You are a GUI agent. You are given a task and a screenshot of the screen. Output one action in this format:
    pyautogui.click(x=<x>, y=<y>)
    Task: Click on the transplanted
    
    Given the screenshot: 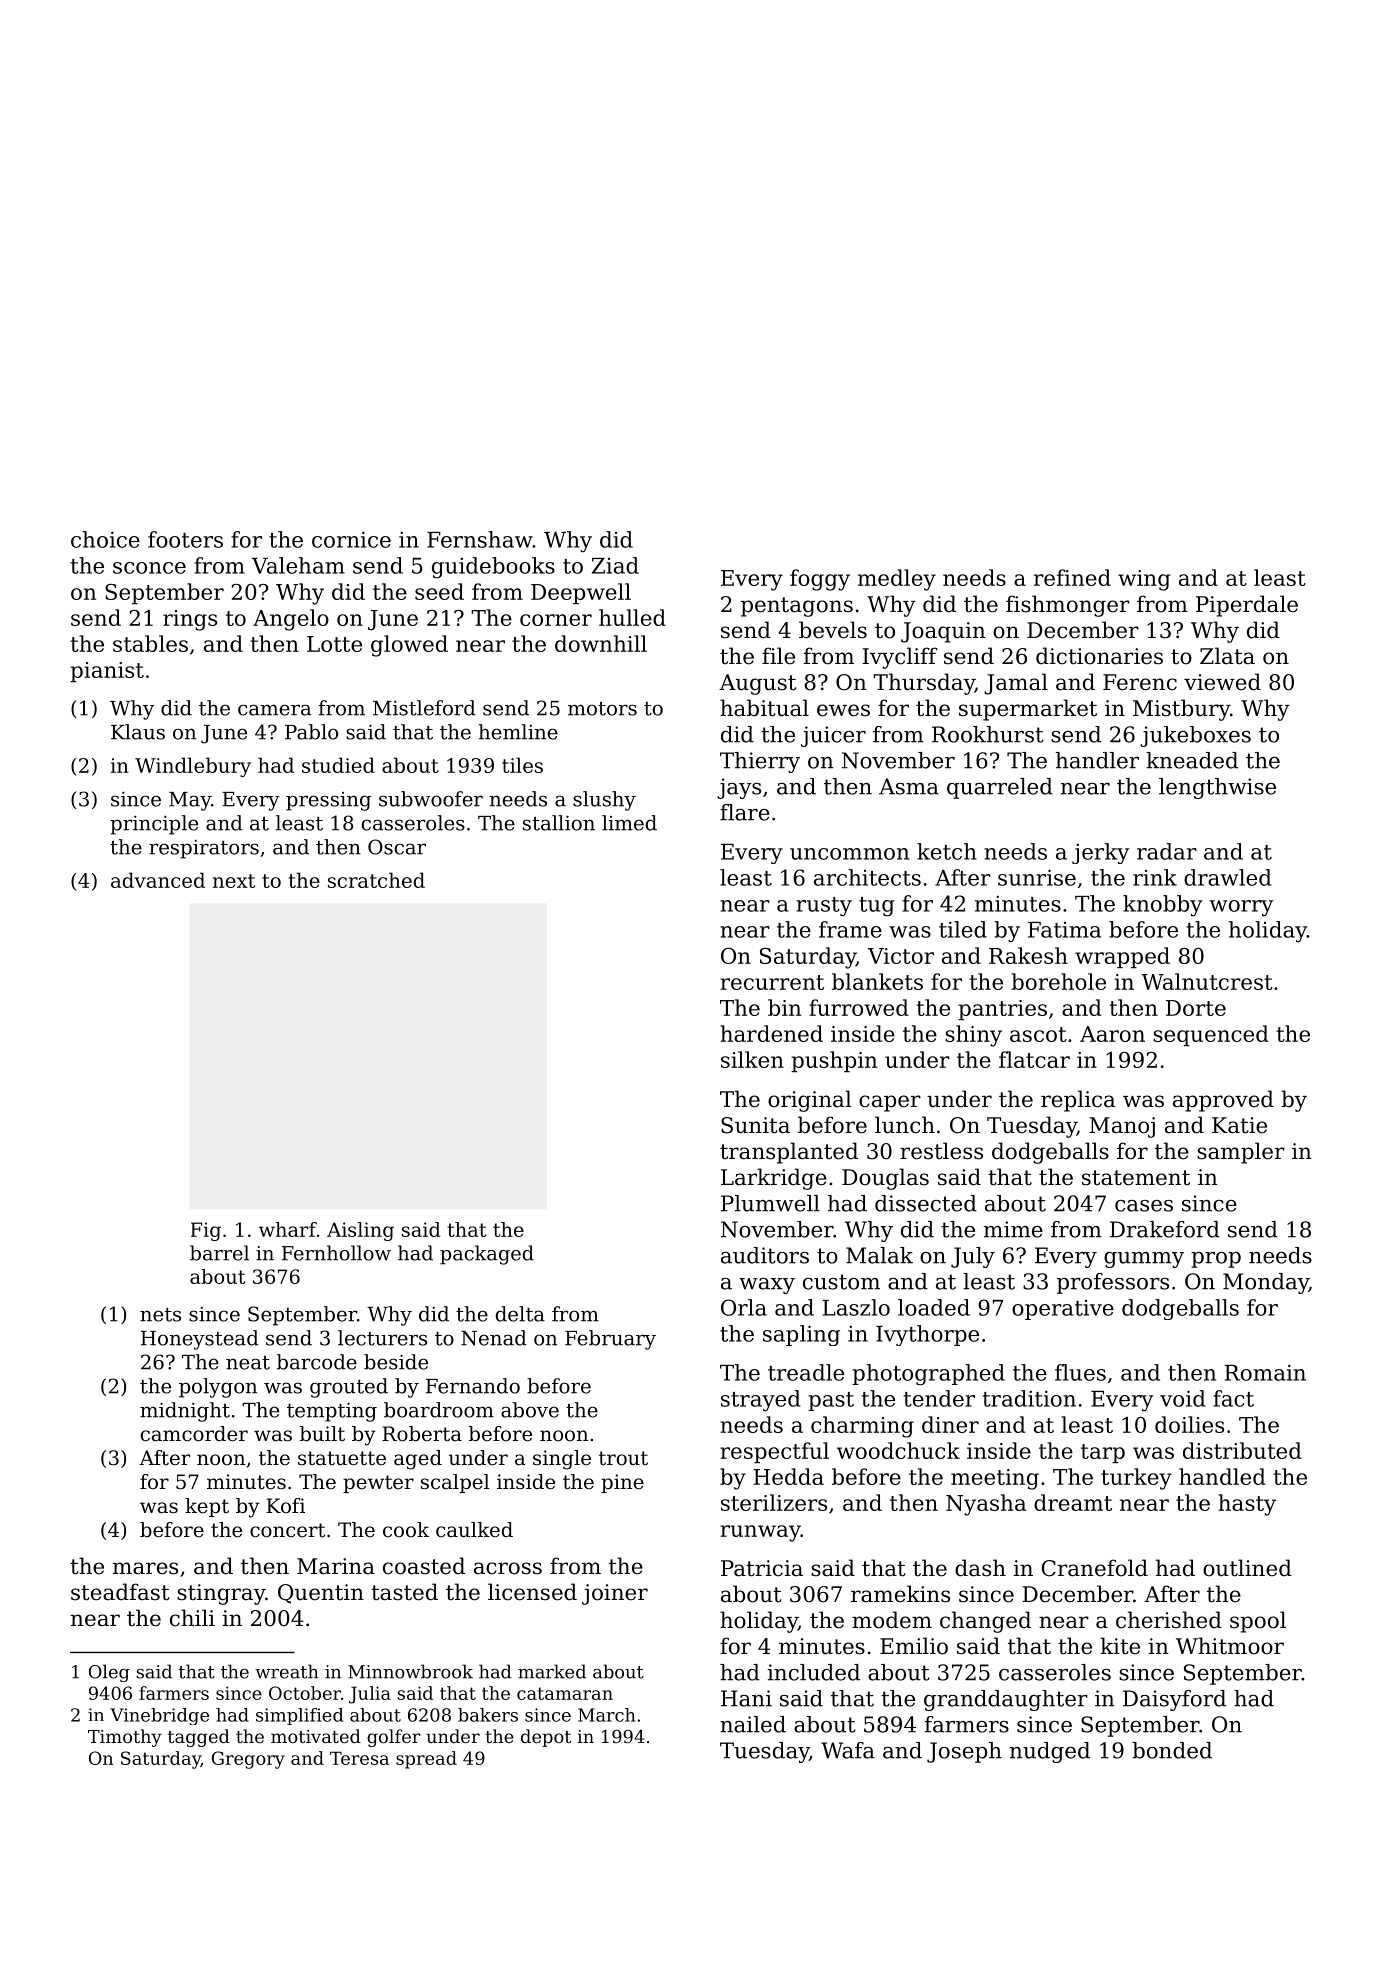 What is the action you would take?
    pyautogui.click(x=789, y=1153)
